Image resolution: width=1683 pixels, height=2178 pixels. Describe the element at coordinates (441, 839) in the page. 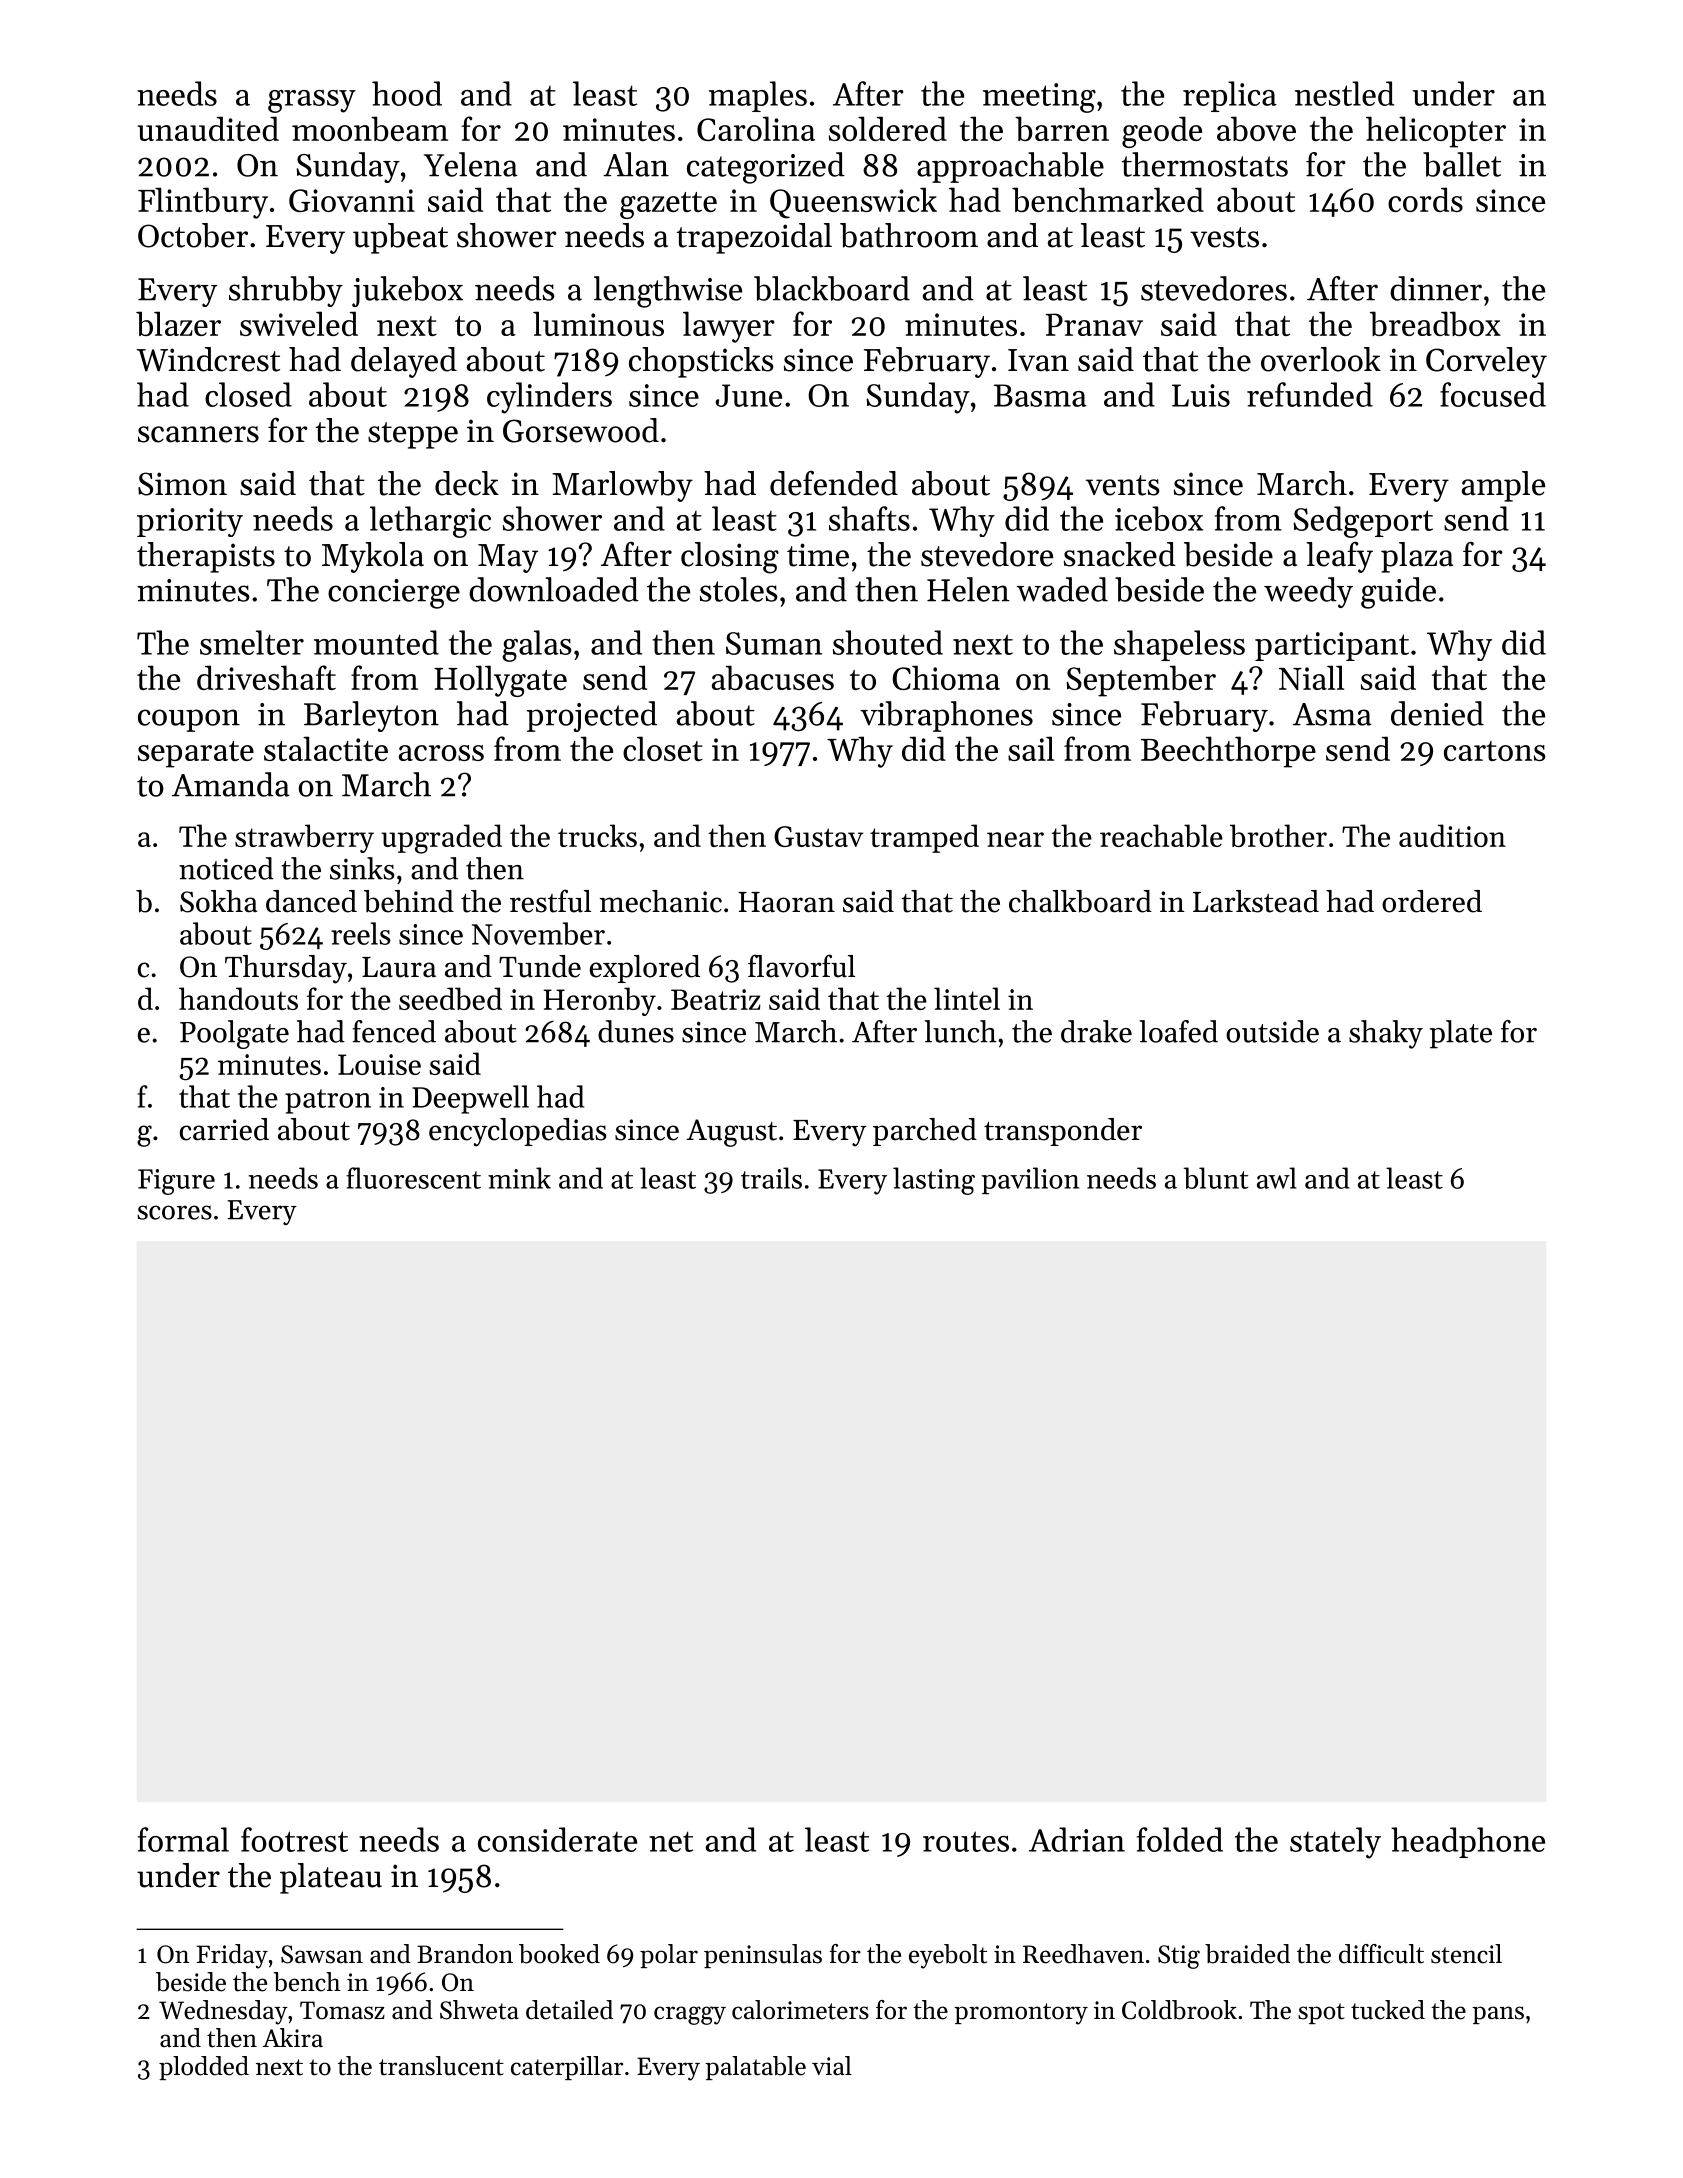

I see `upgraded` at that location.
